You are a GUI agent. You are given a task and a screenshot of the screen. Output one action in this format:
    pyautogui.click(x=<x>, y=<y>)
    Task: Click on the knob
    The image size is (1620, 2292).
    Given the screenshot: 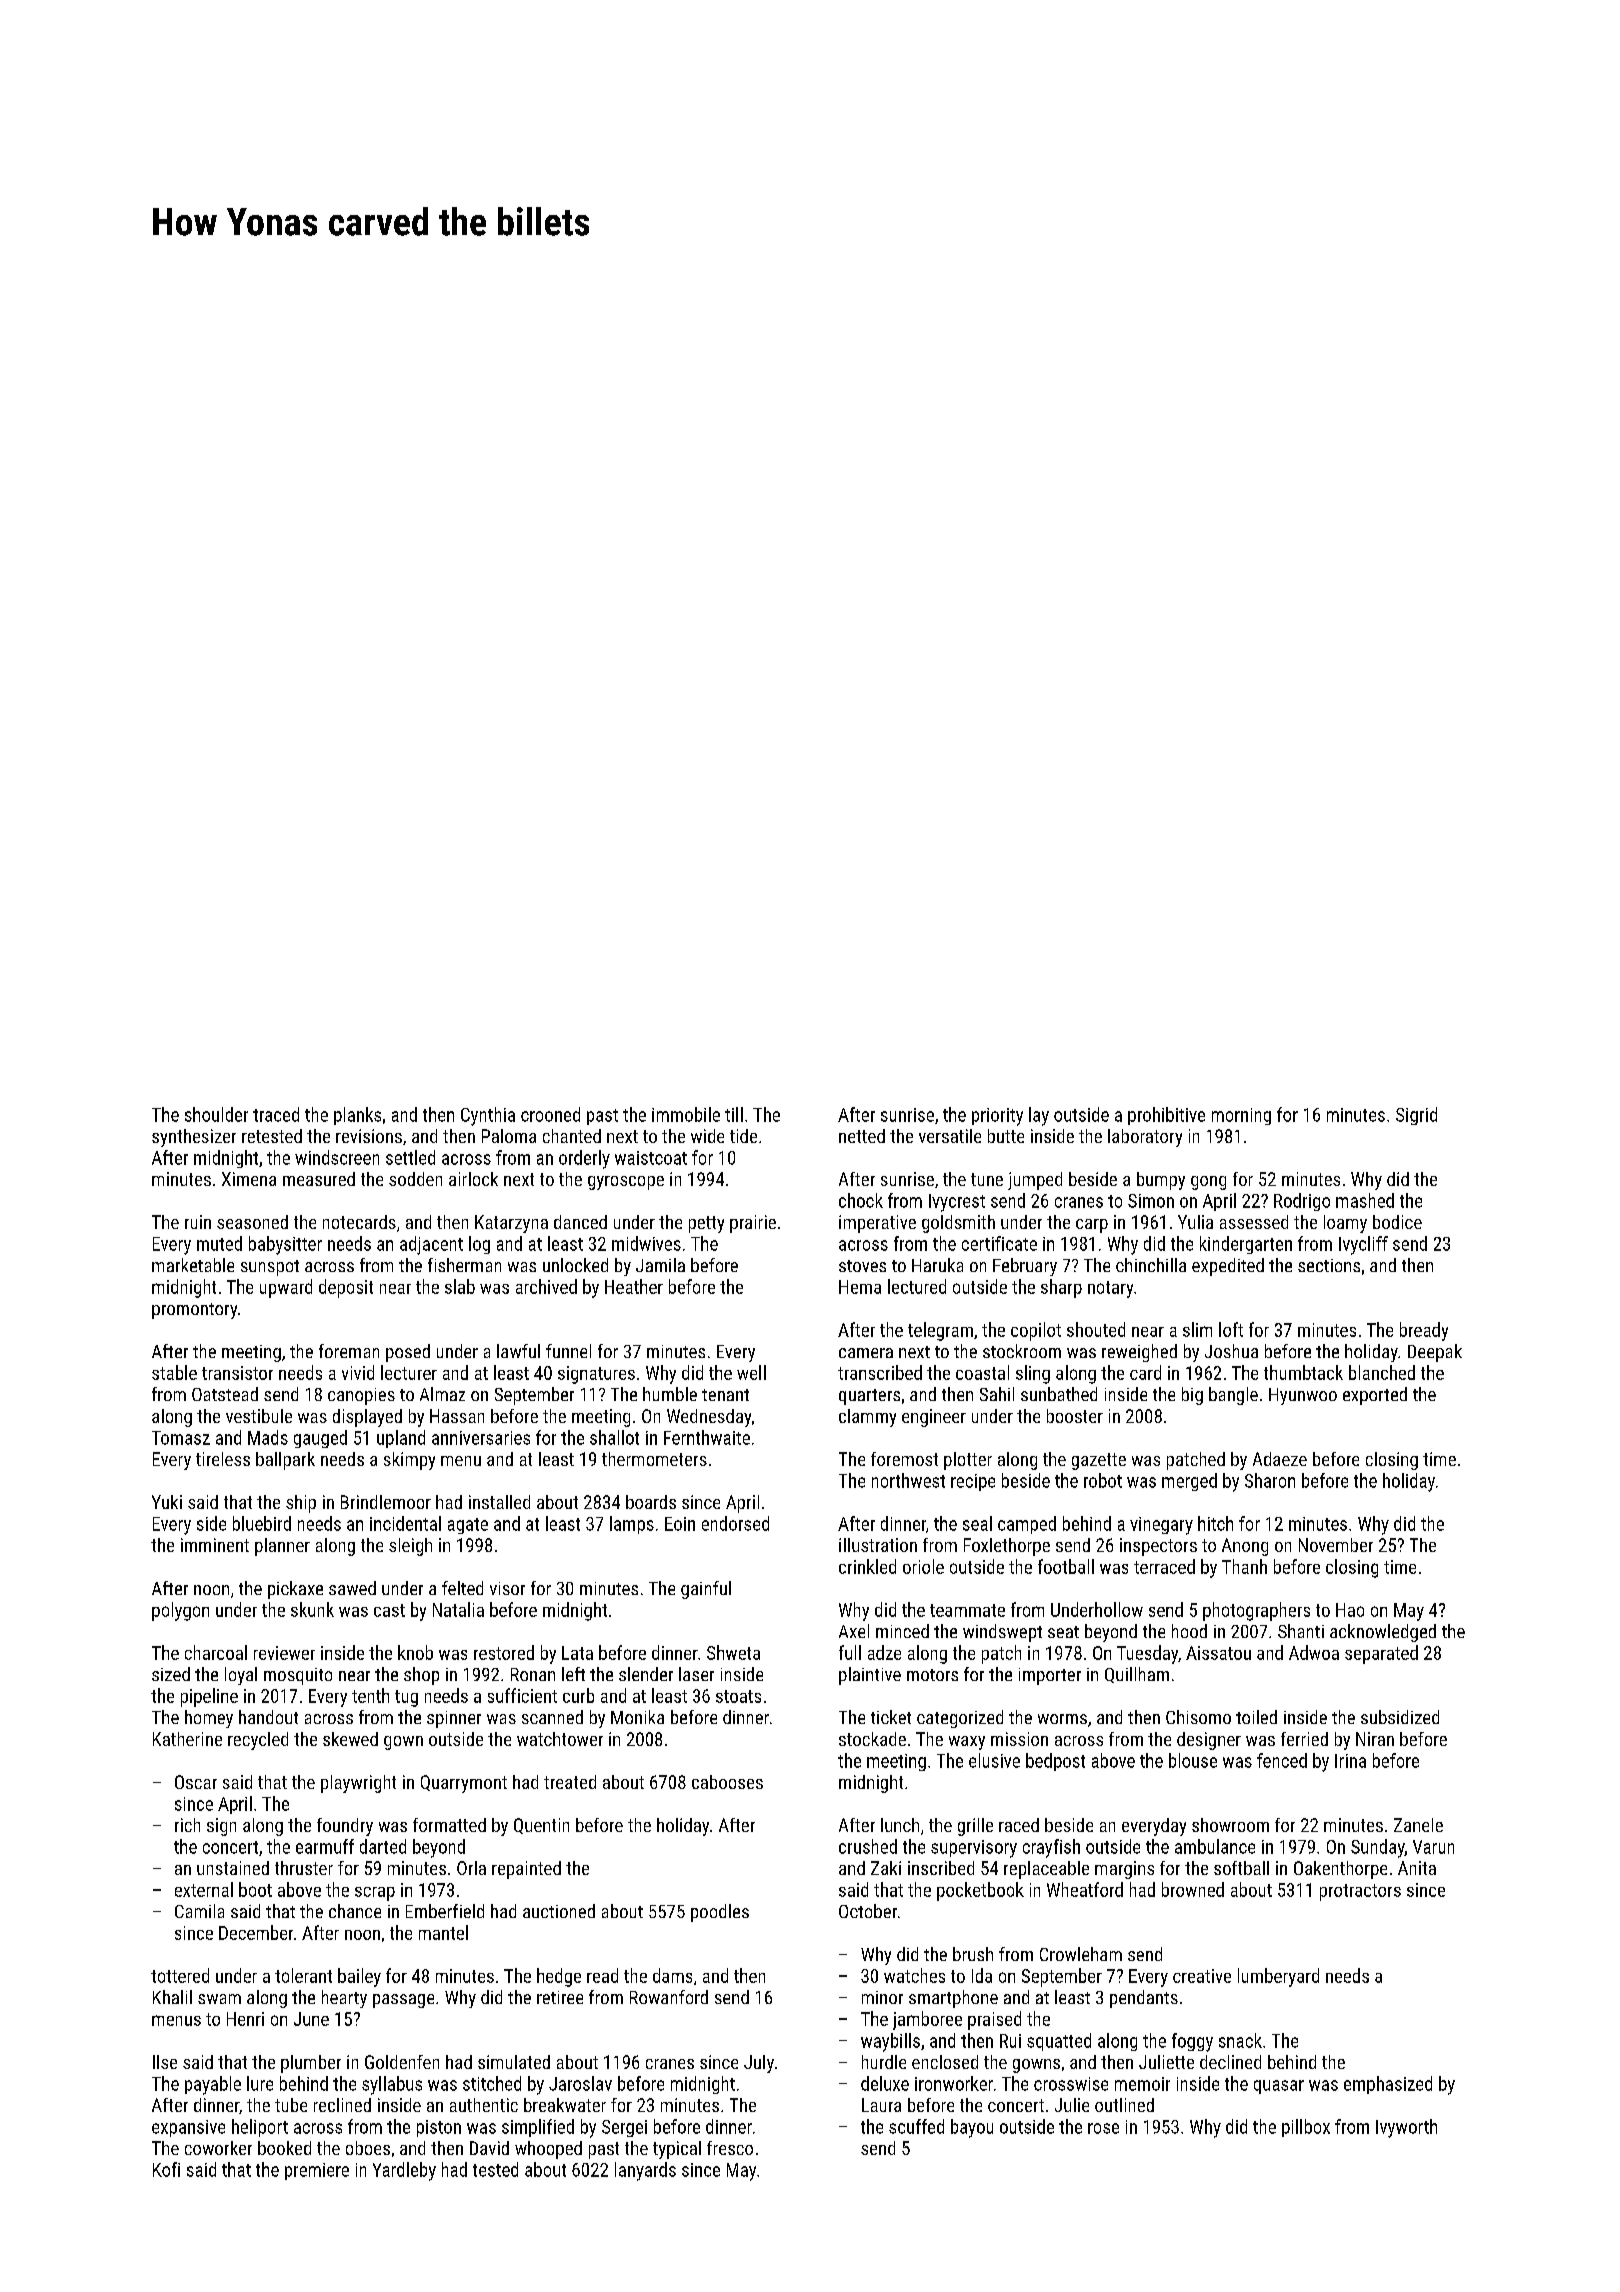 What is the action you would take?
    pyautogui.click(x=415, y=1652)
